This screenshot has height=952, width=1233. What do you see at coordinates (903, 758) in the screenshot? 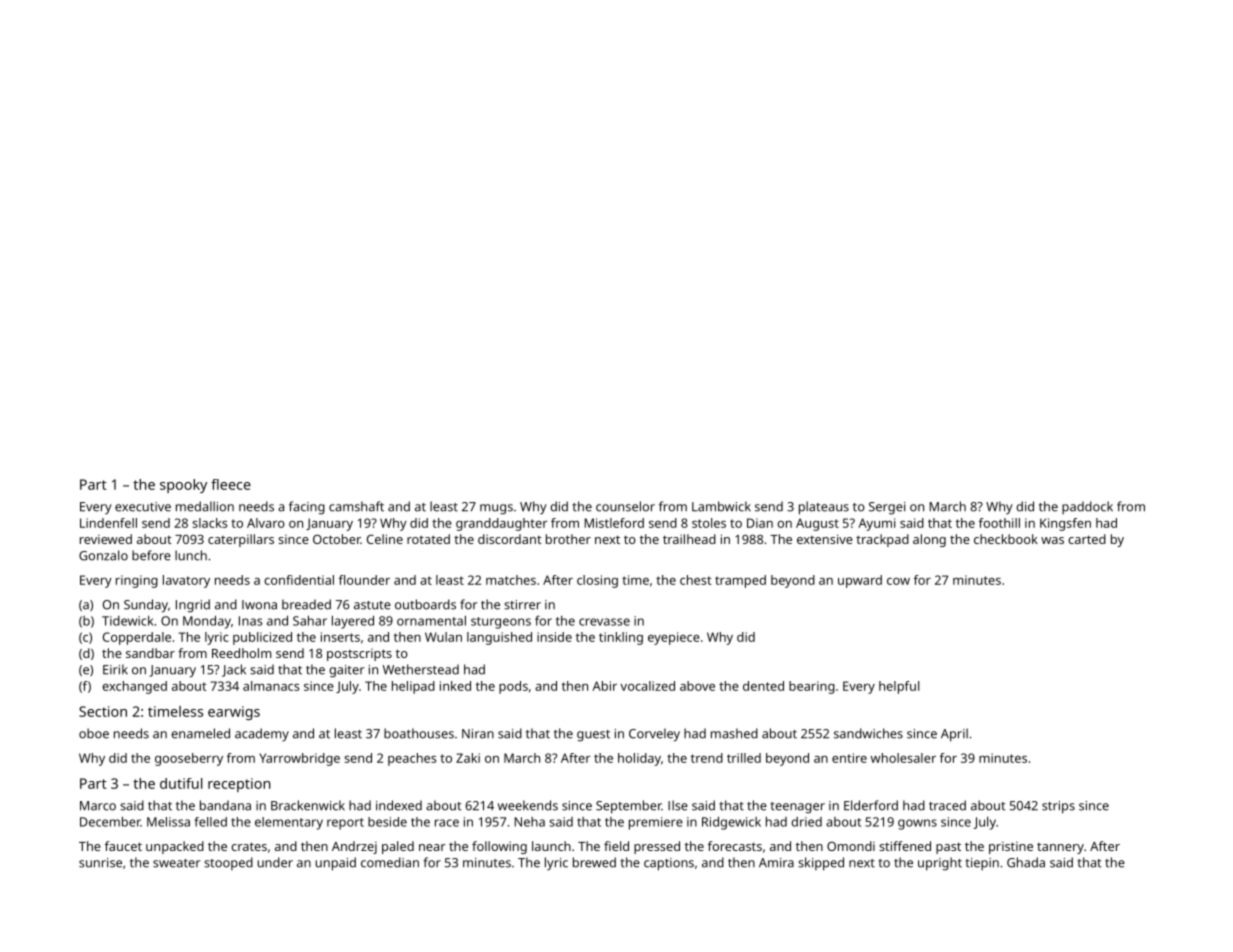
I see `wholesaler` at bounding box center [903, 758].
